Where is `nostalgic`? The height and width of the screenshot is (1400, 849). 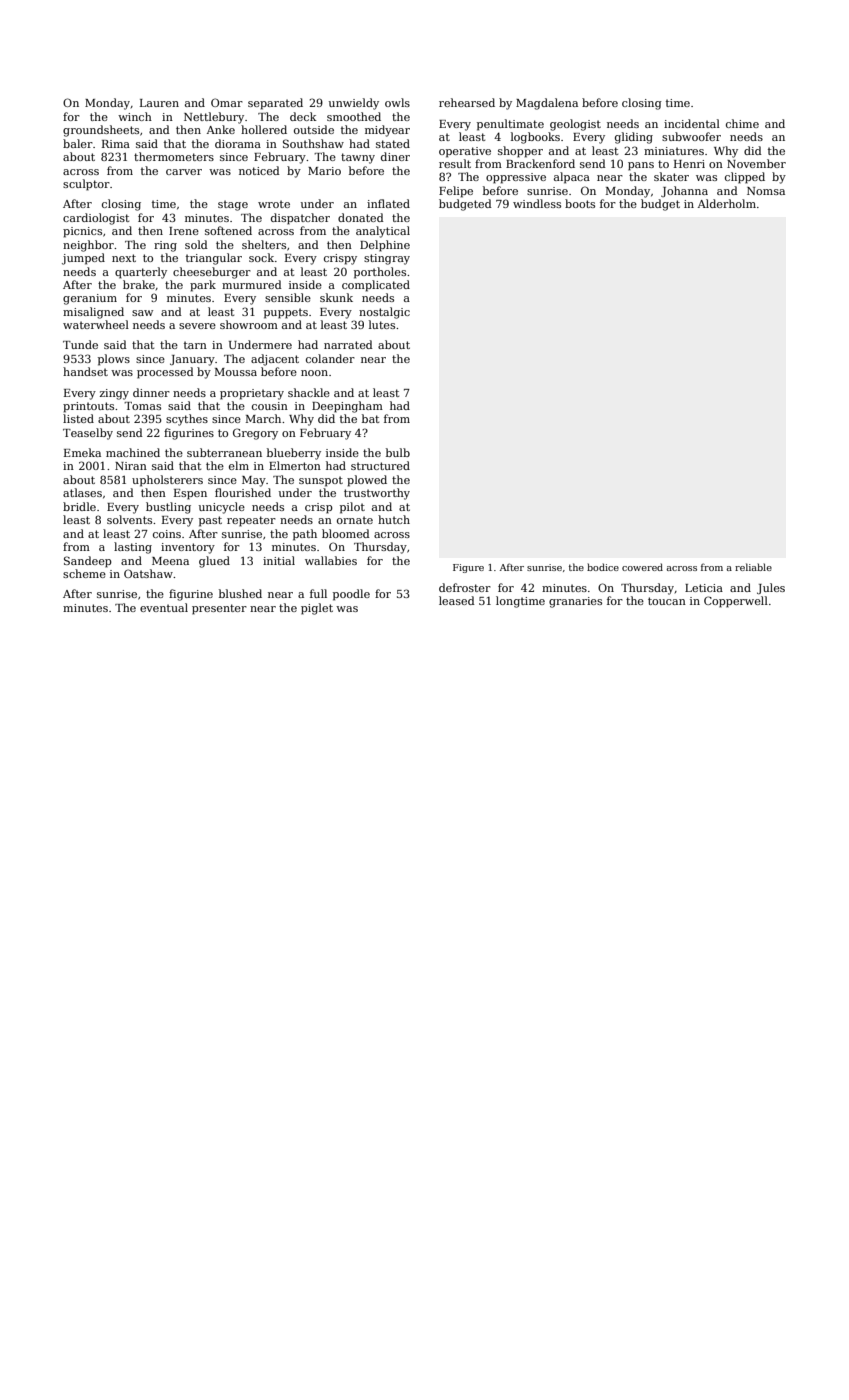 nostalgic is located at coordinates (384, 313).
